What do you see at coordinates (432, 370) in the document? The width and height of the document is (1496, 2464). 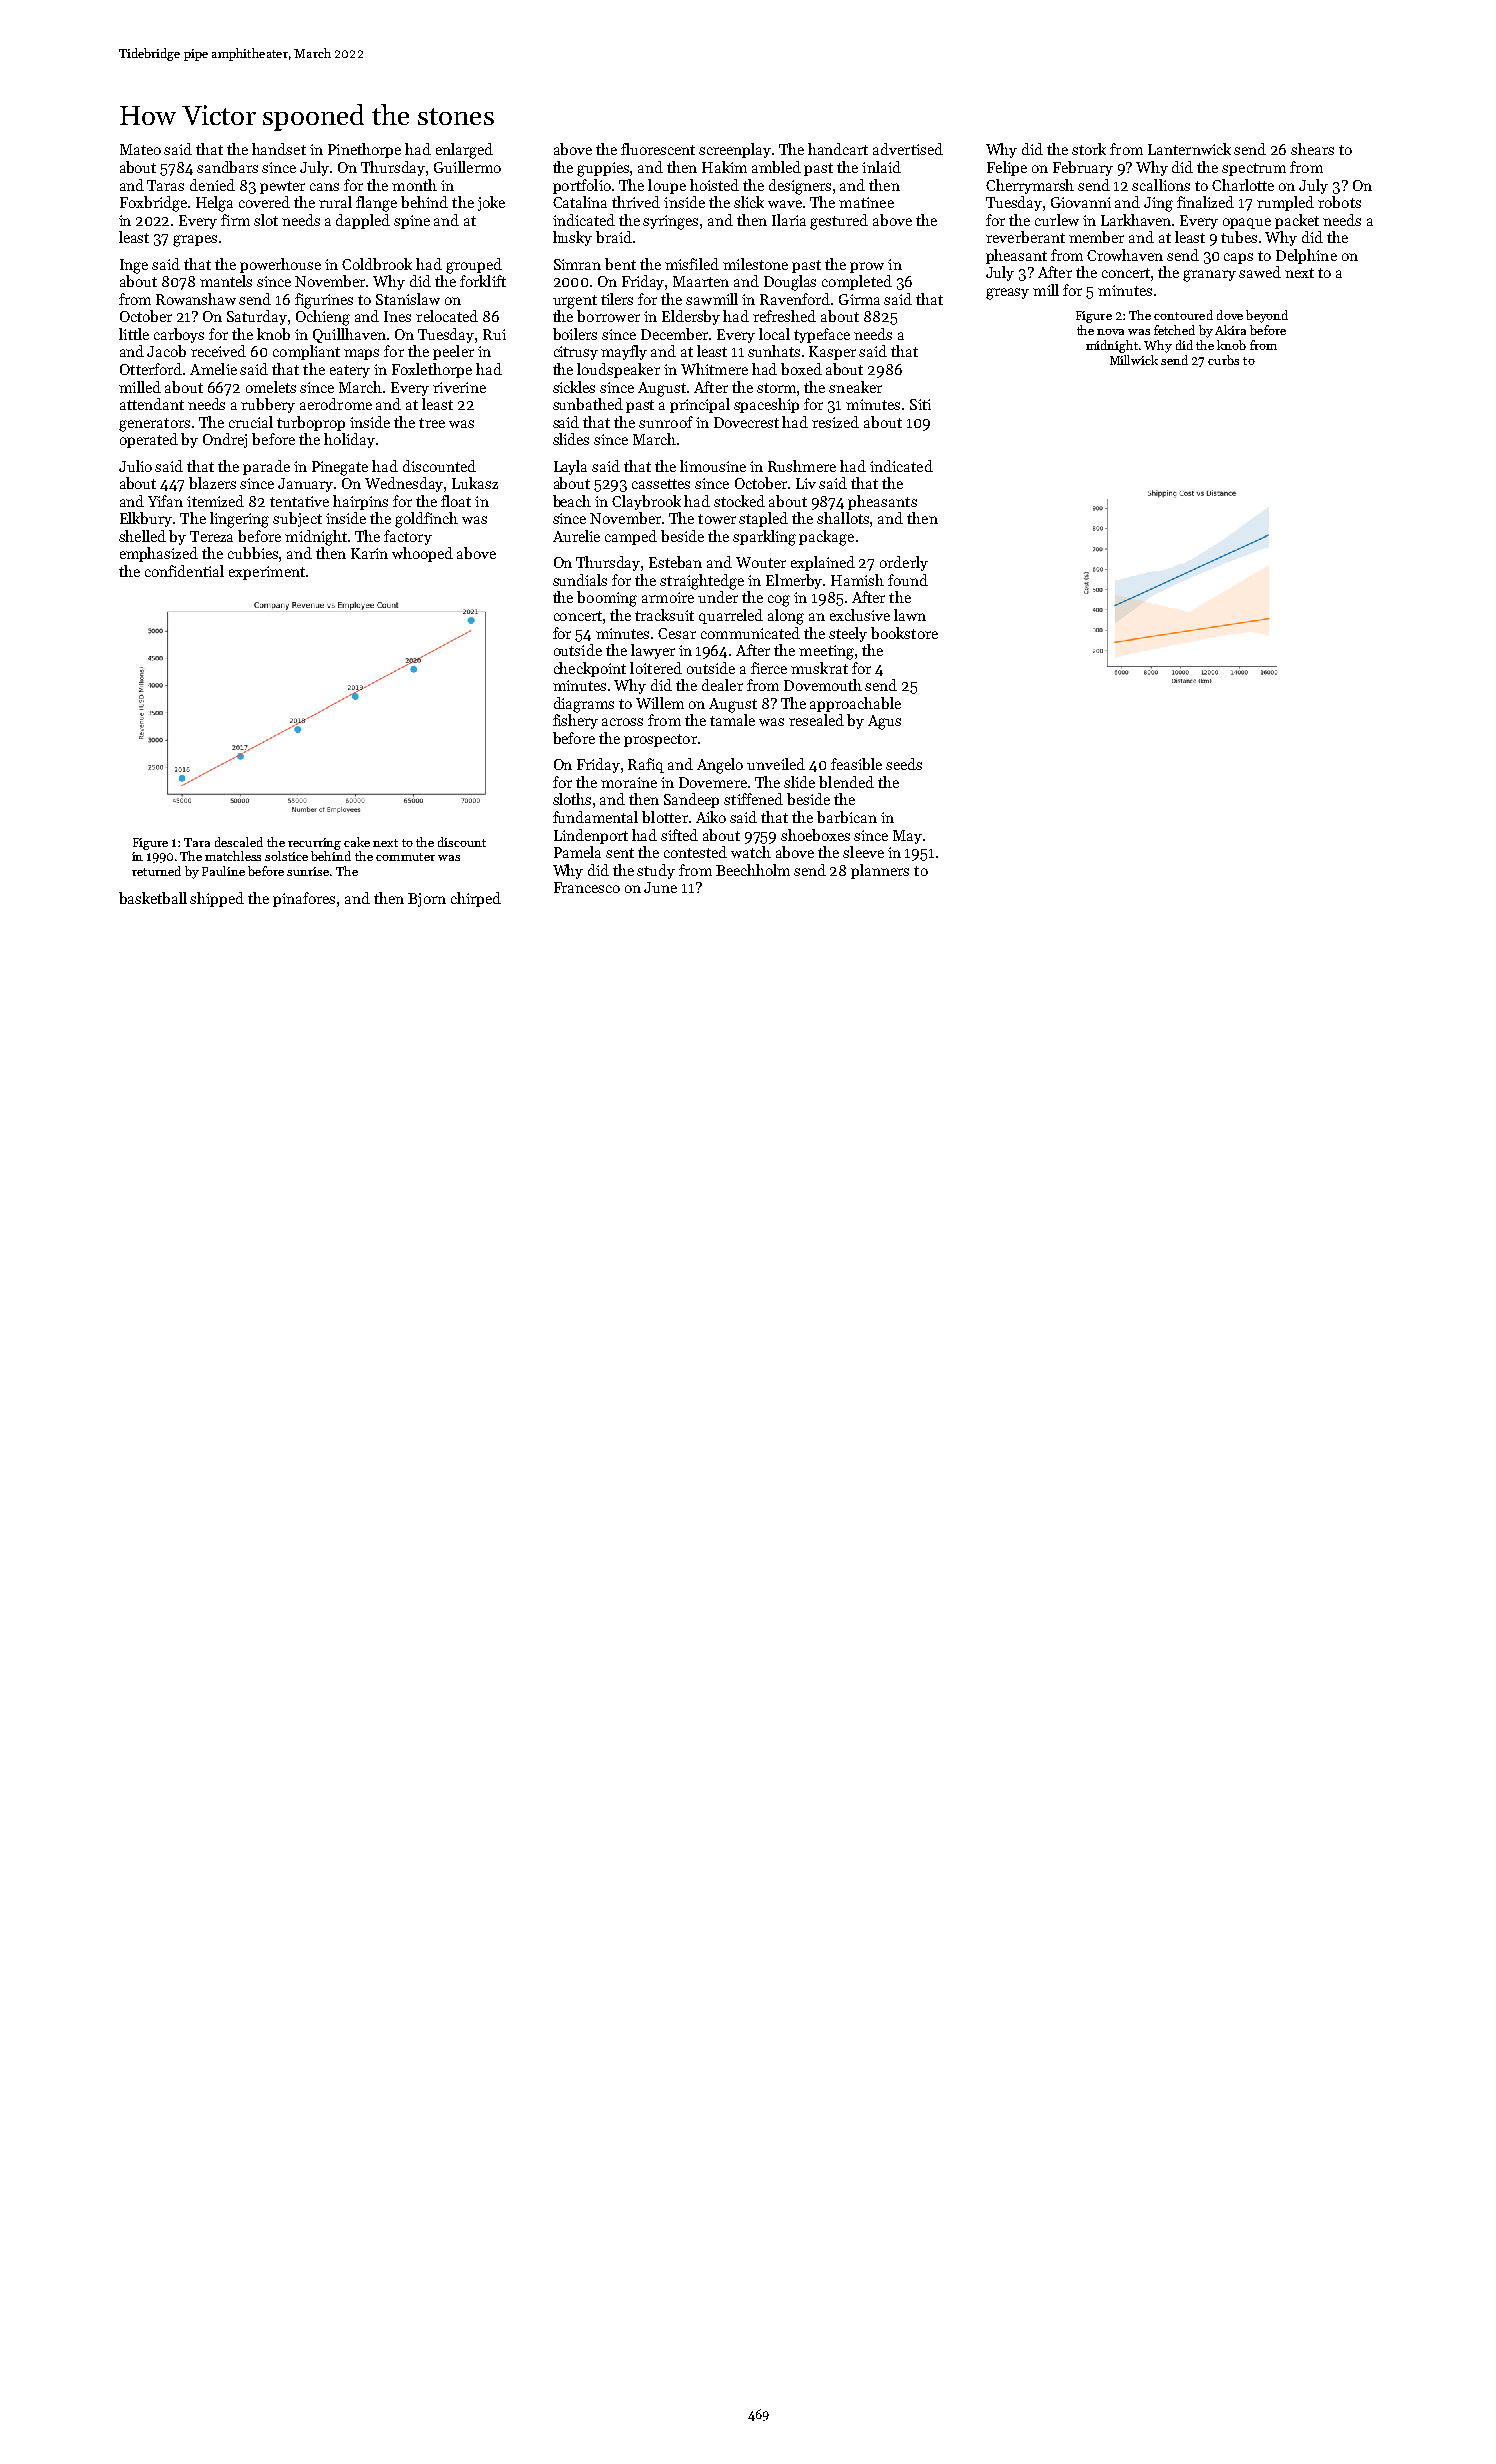 I see `Foxlethorpe` at bounding box center [432, 370].
